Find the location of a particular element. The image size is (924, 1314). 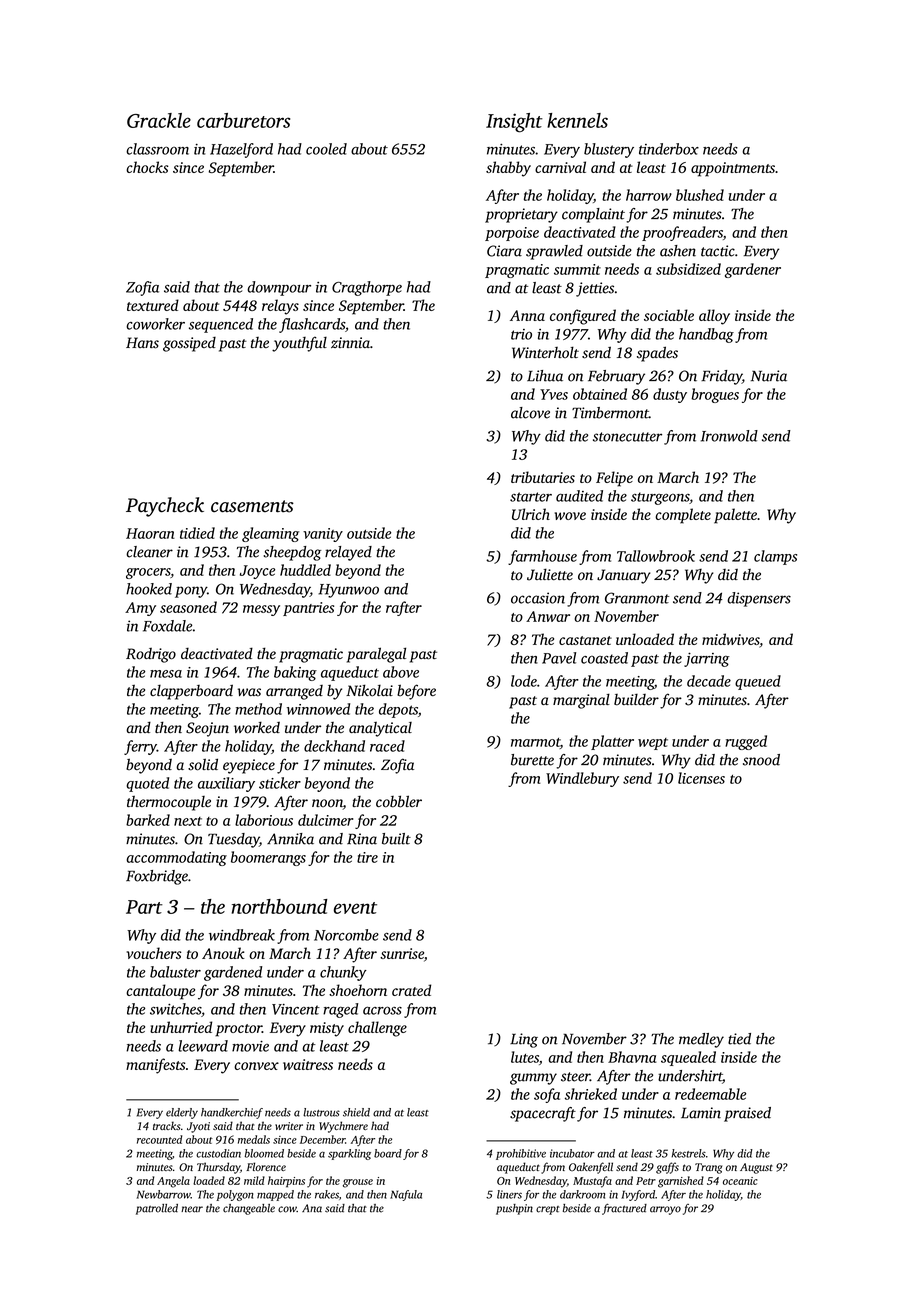

burette is located at coordinates (532, 760).
